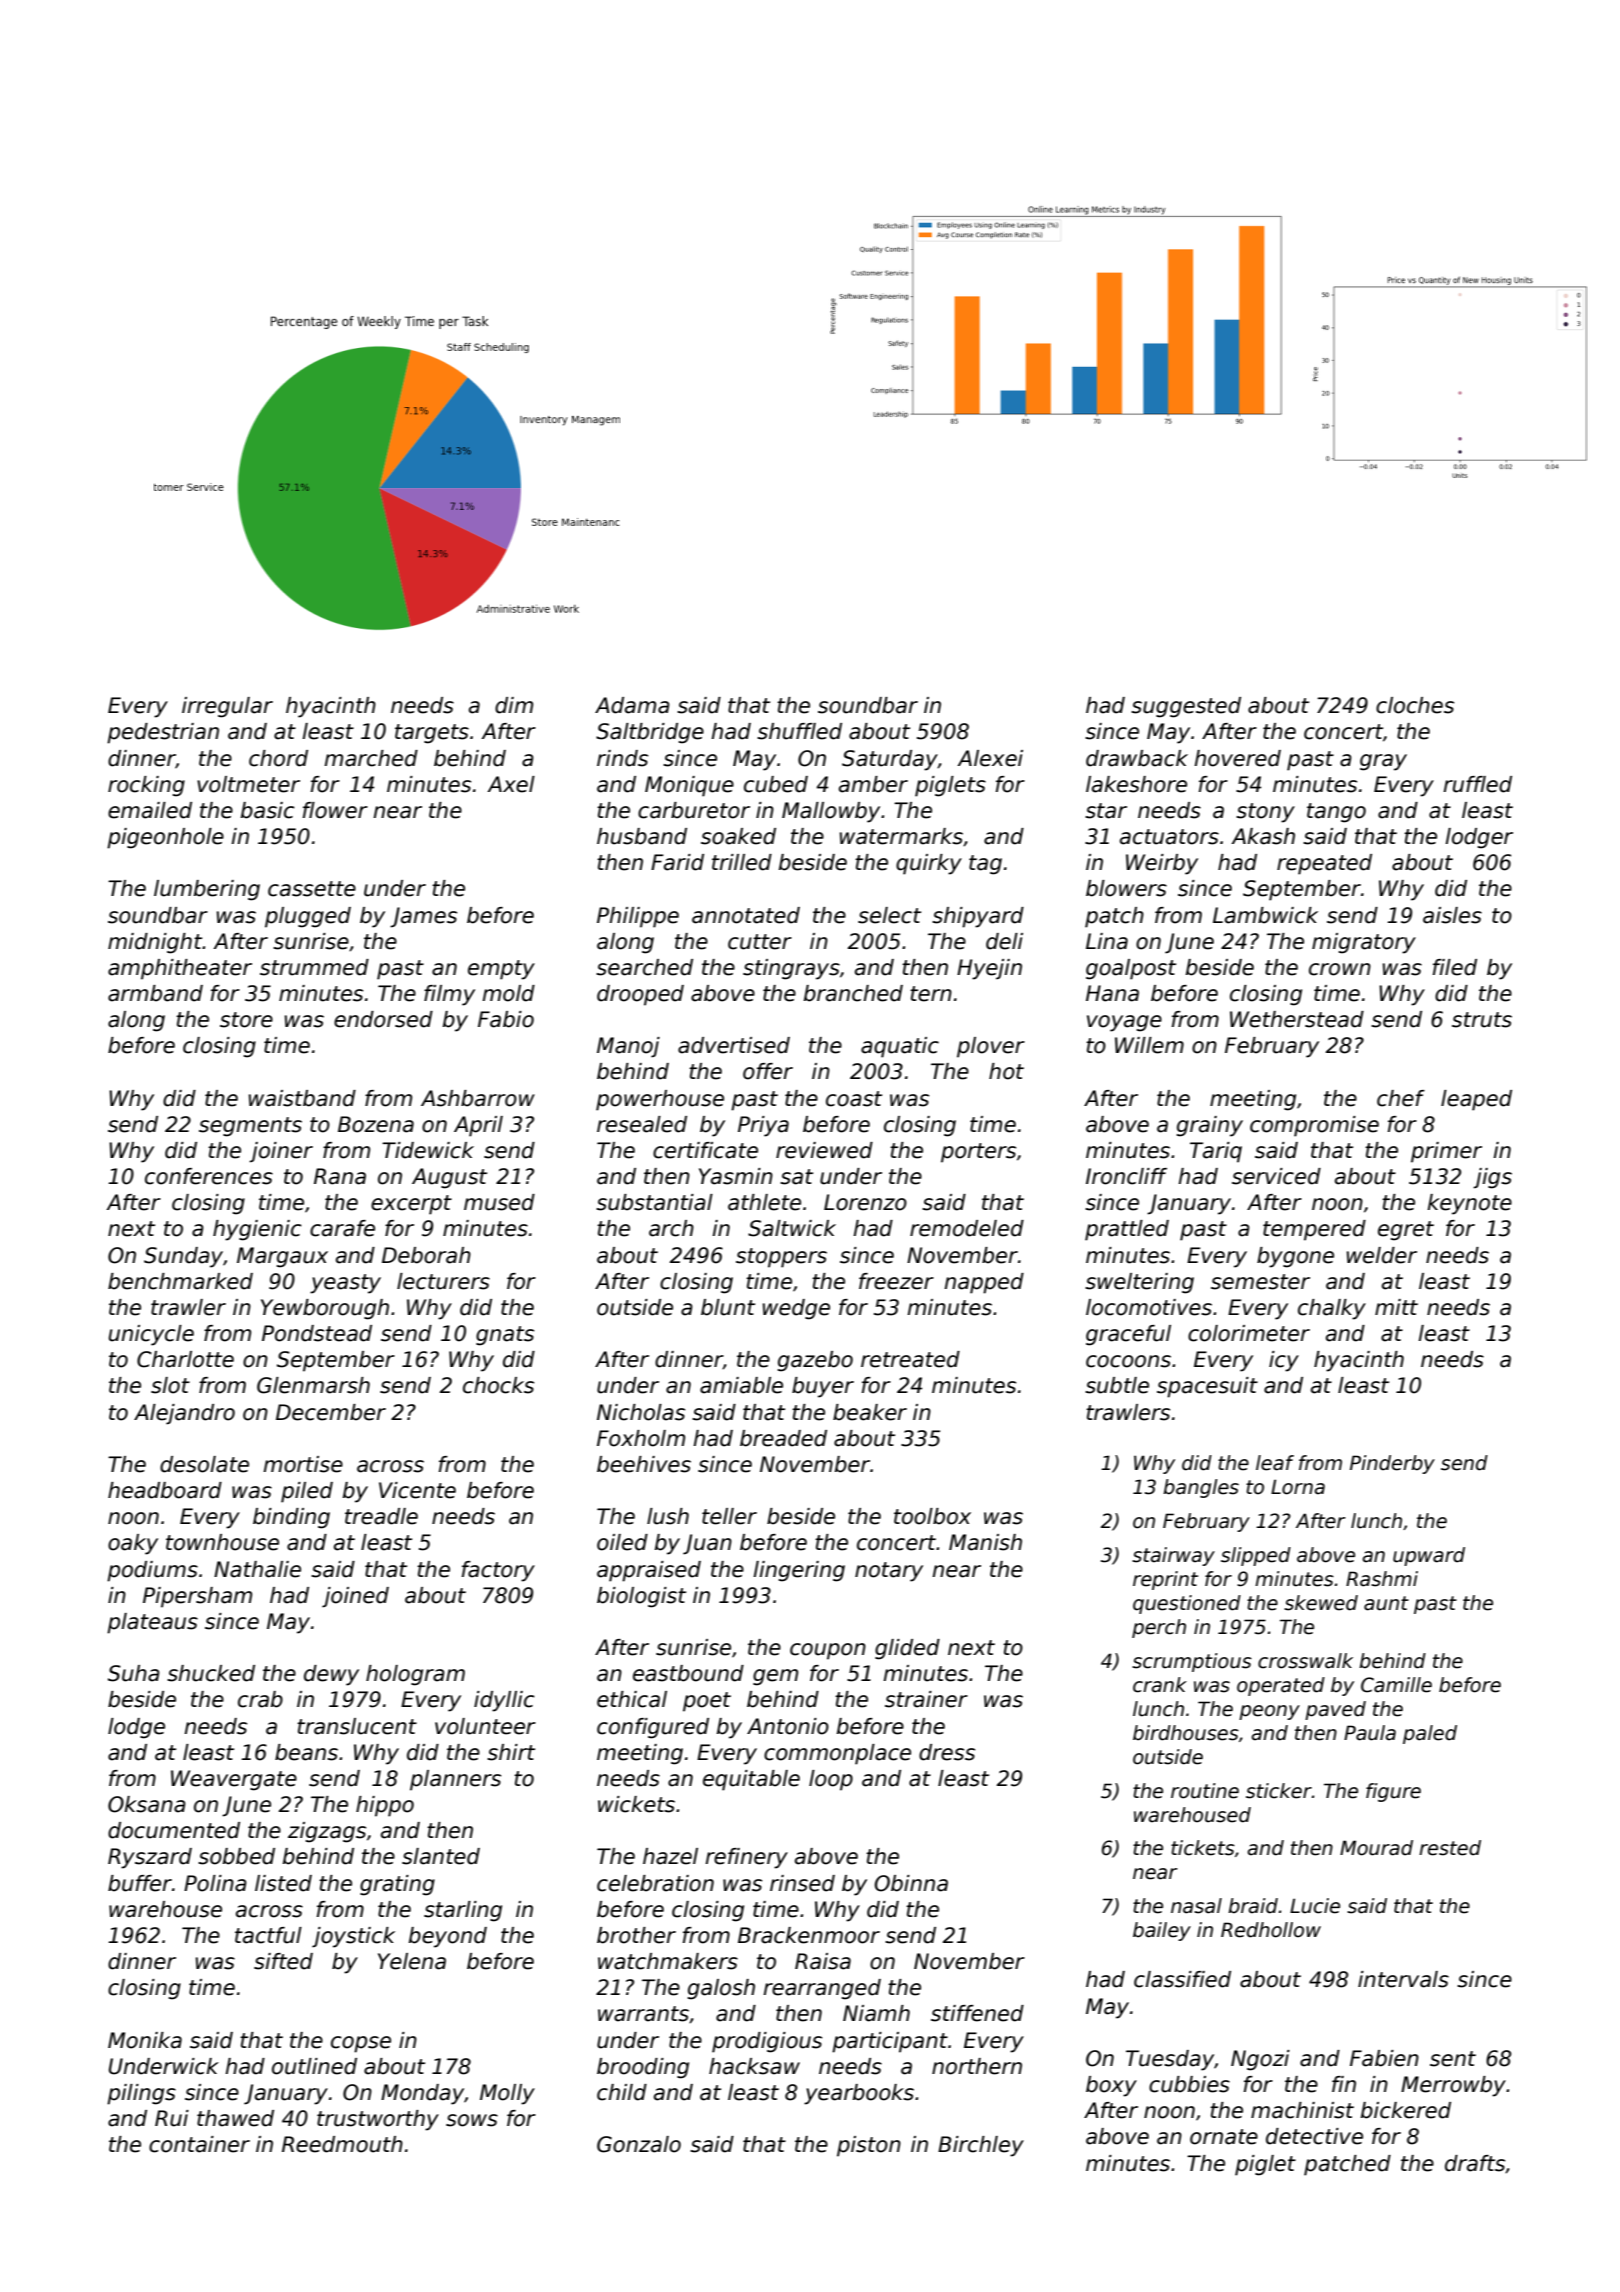 This screenshot has height=2292, width=1620. What do you see at coordinates (283, 1961) in the screenshot?
I see `sifted` at bounding box center [283, 1961].
